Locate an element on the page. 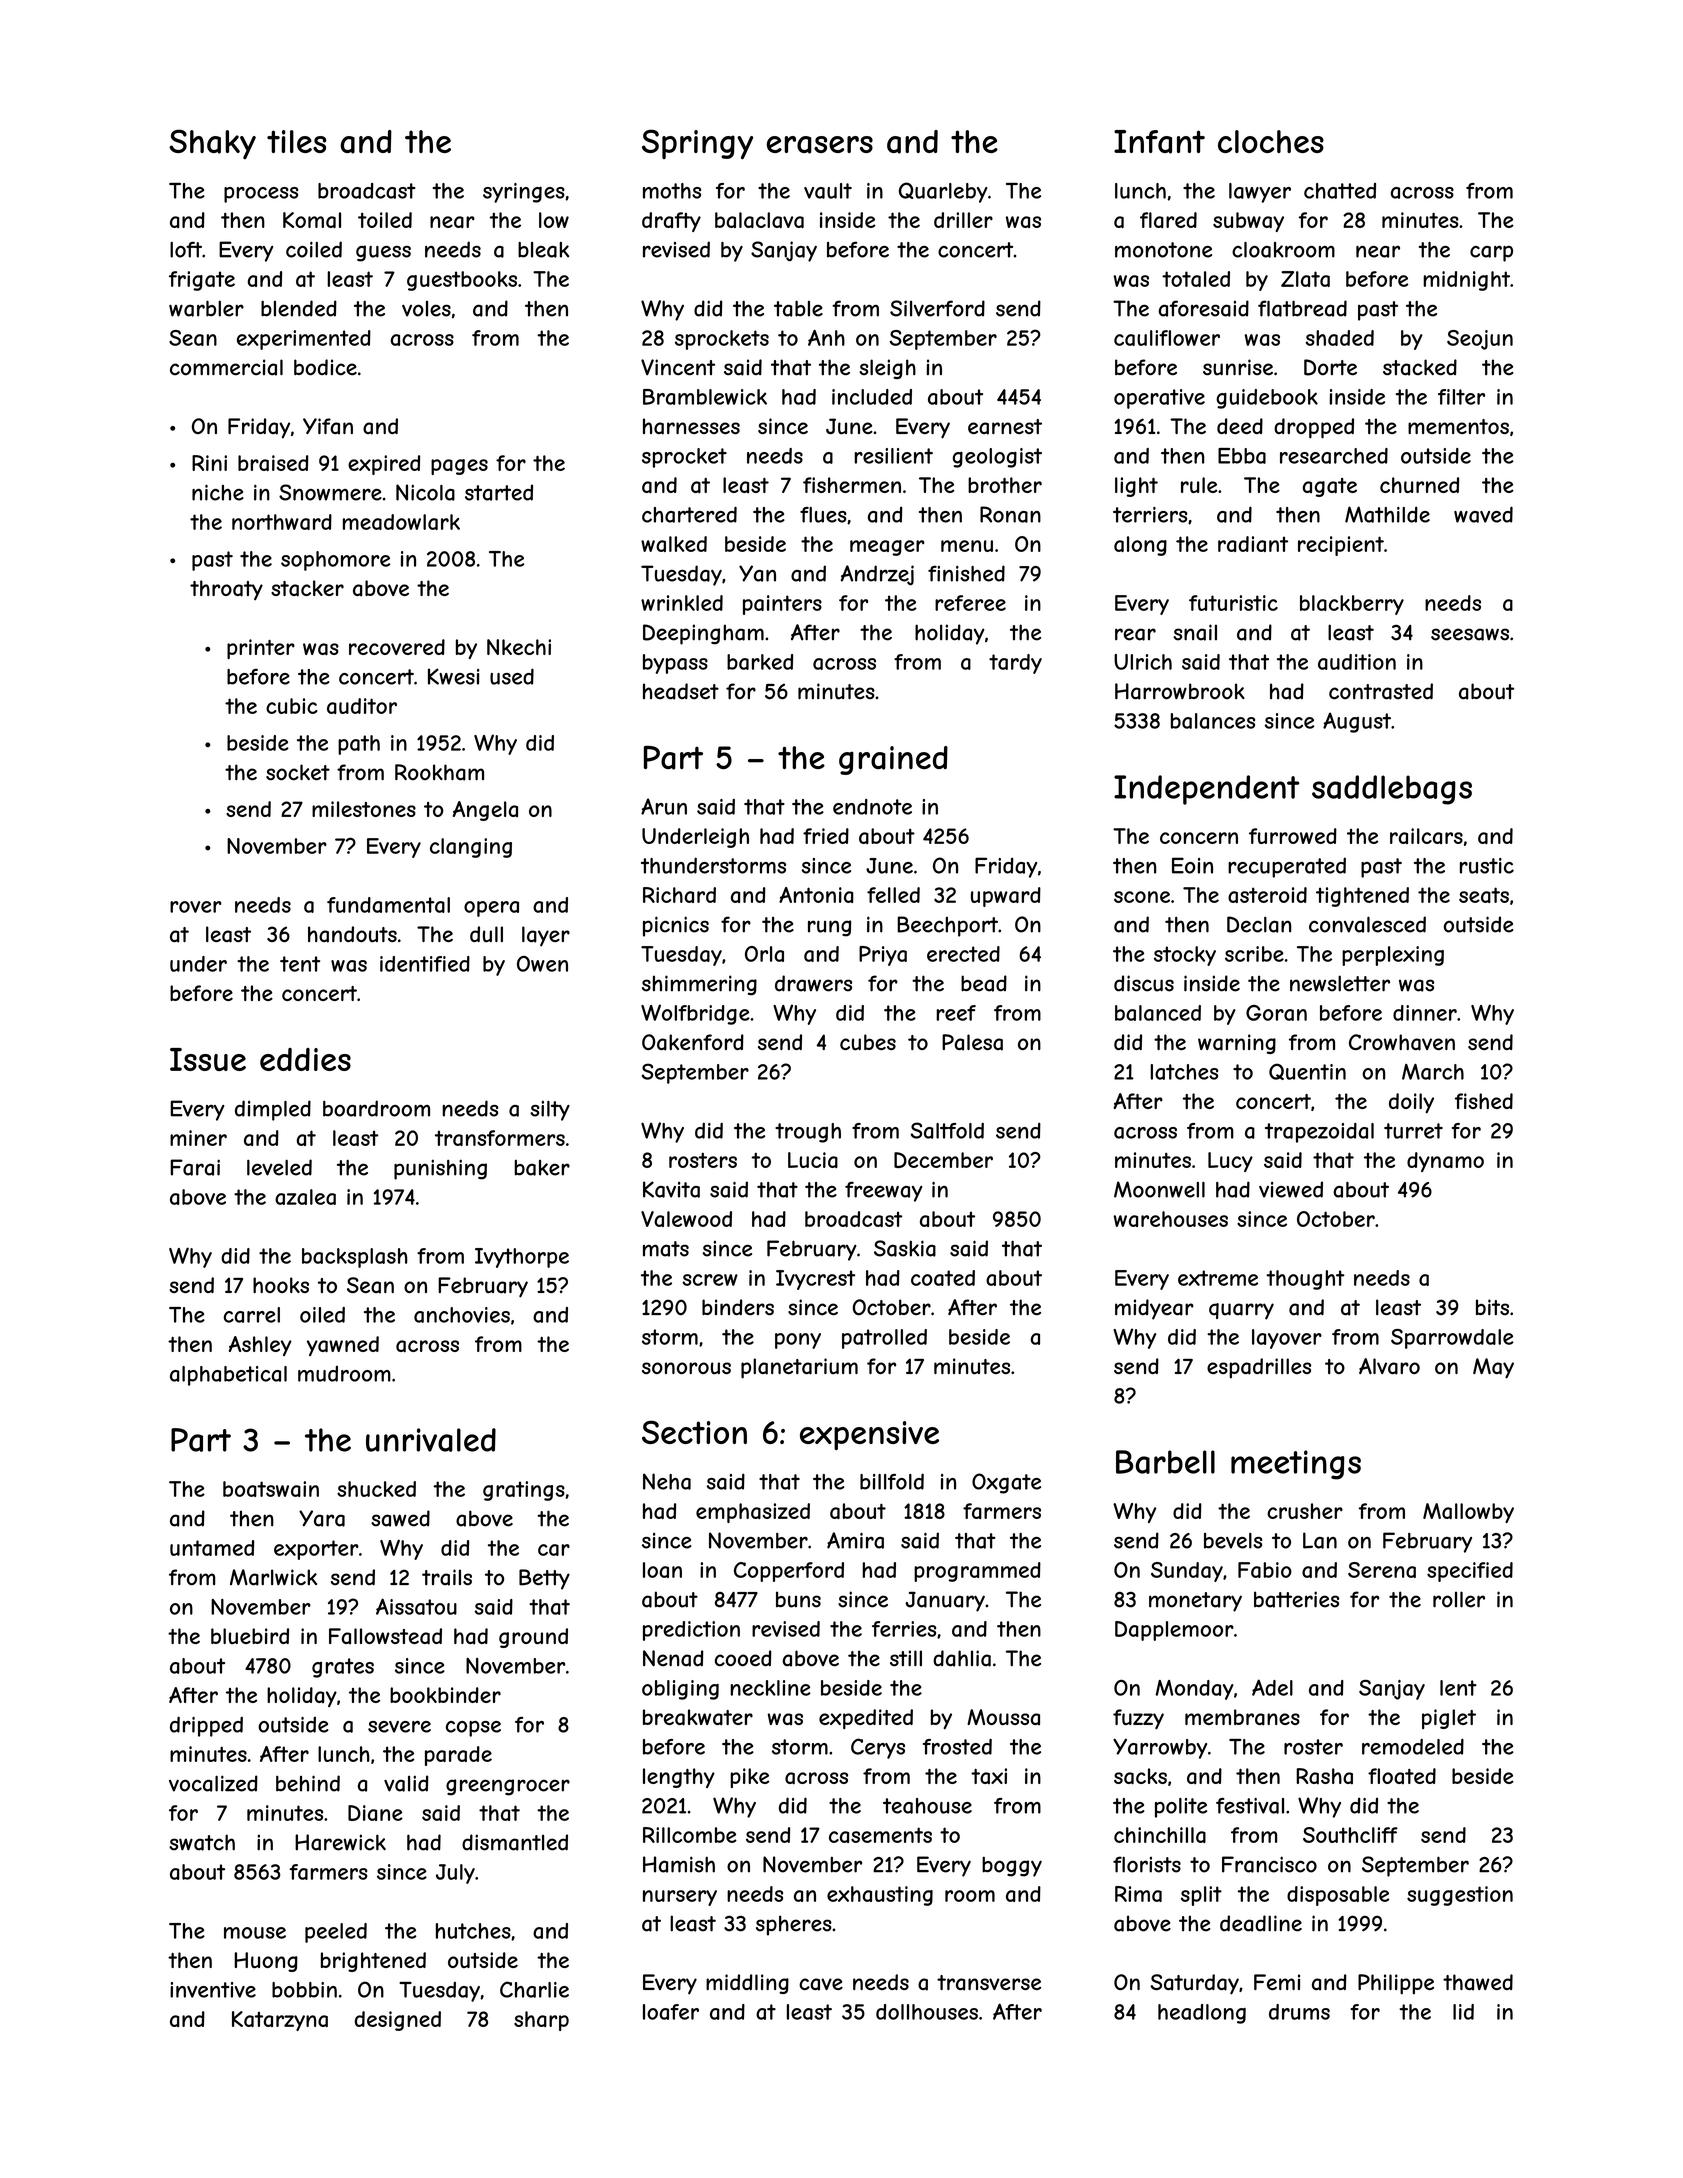  Neha is located at coordinates (667, 1481).
